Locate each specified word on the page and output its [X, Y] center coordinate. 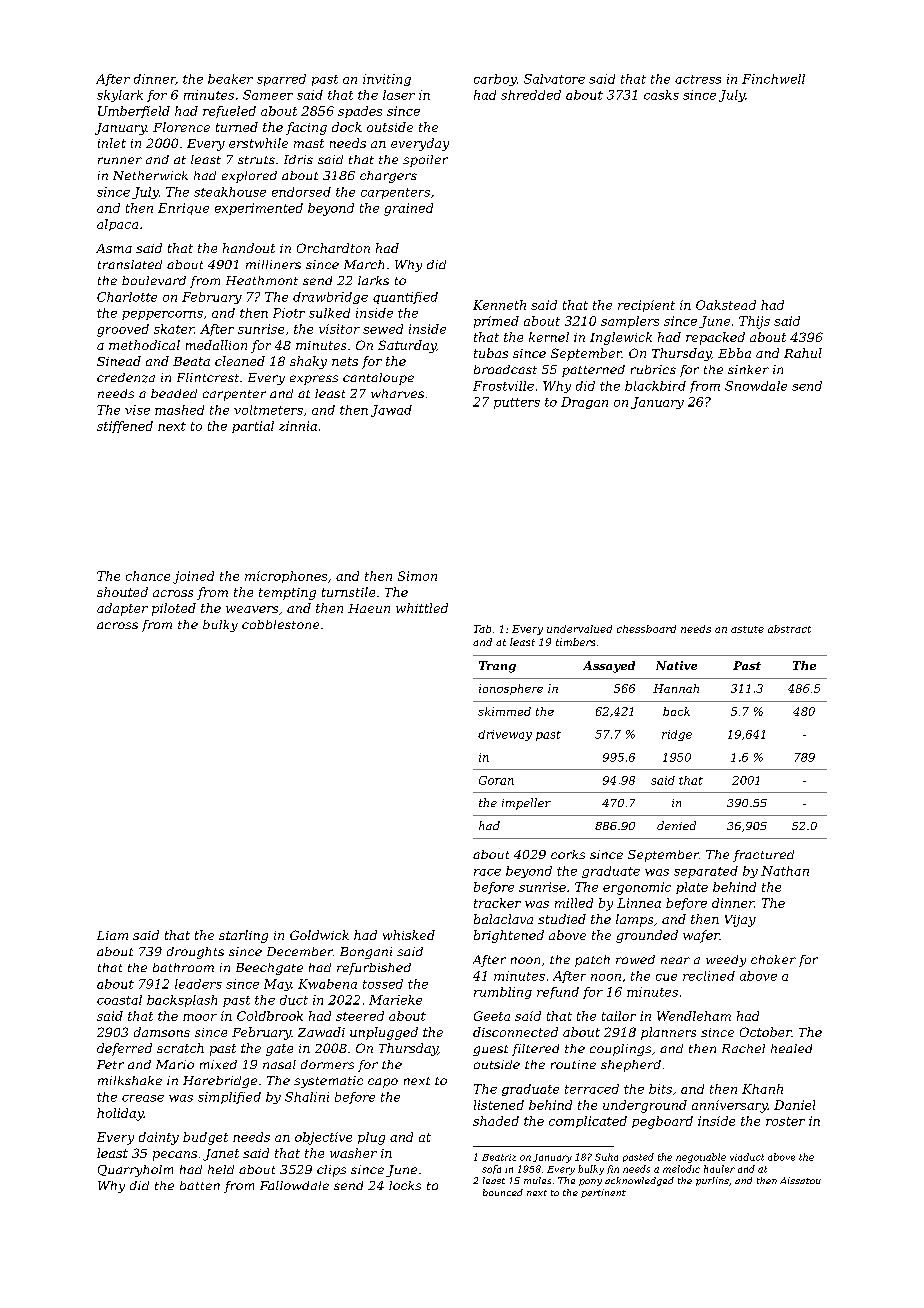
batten [200, 1185]
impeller [526, 804]
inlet [112, 143]
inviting [387, 80]
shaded [496, 1121]
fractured [763, 856]
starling [243, 936]
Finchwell [773, 79]
